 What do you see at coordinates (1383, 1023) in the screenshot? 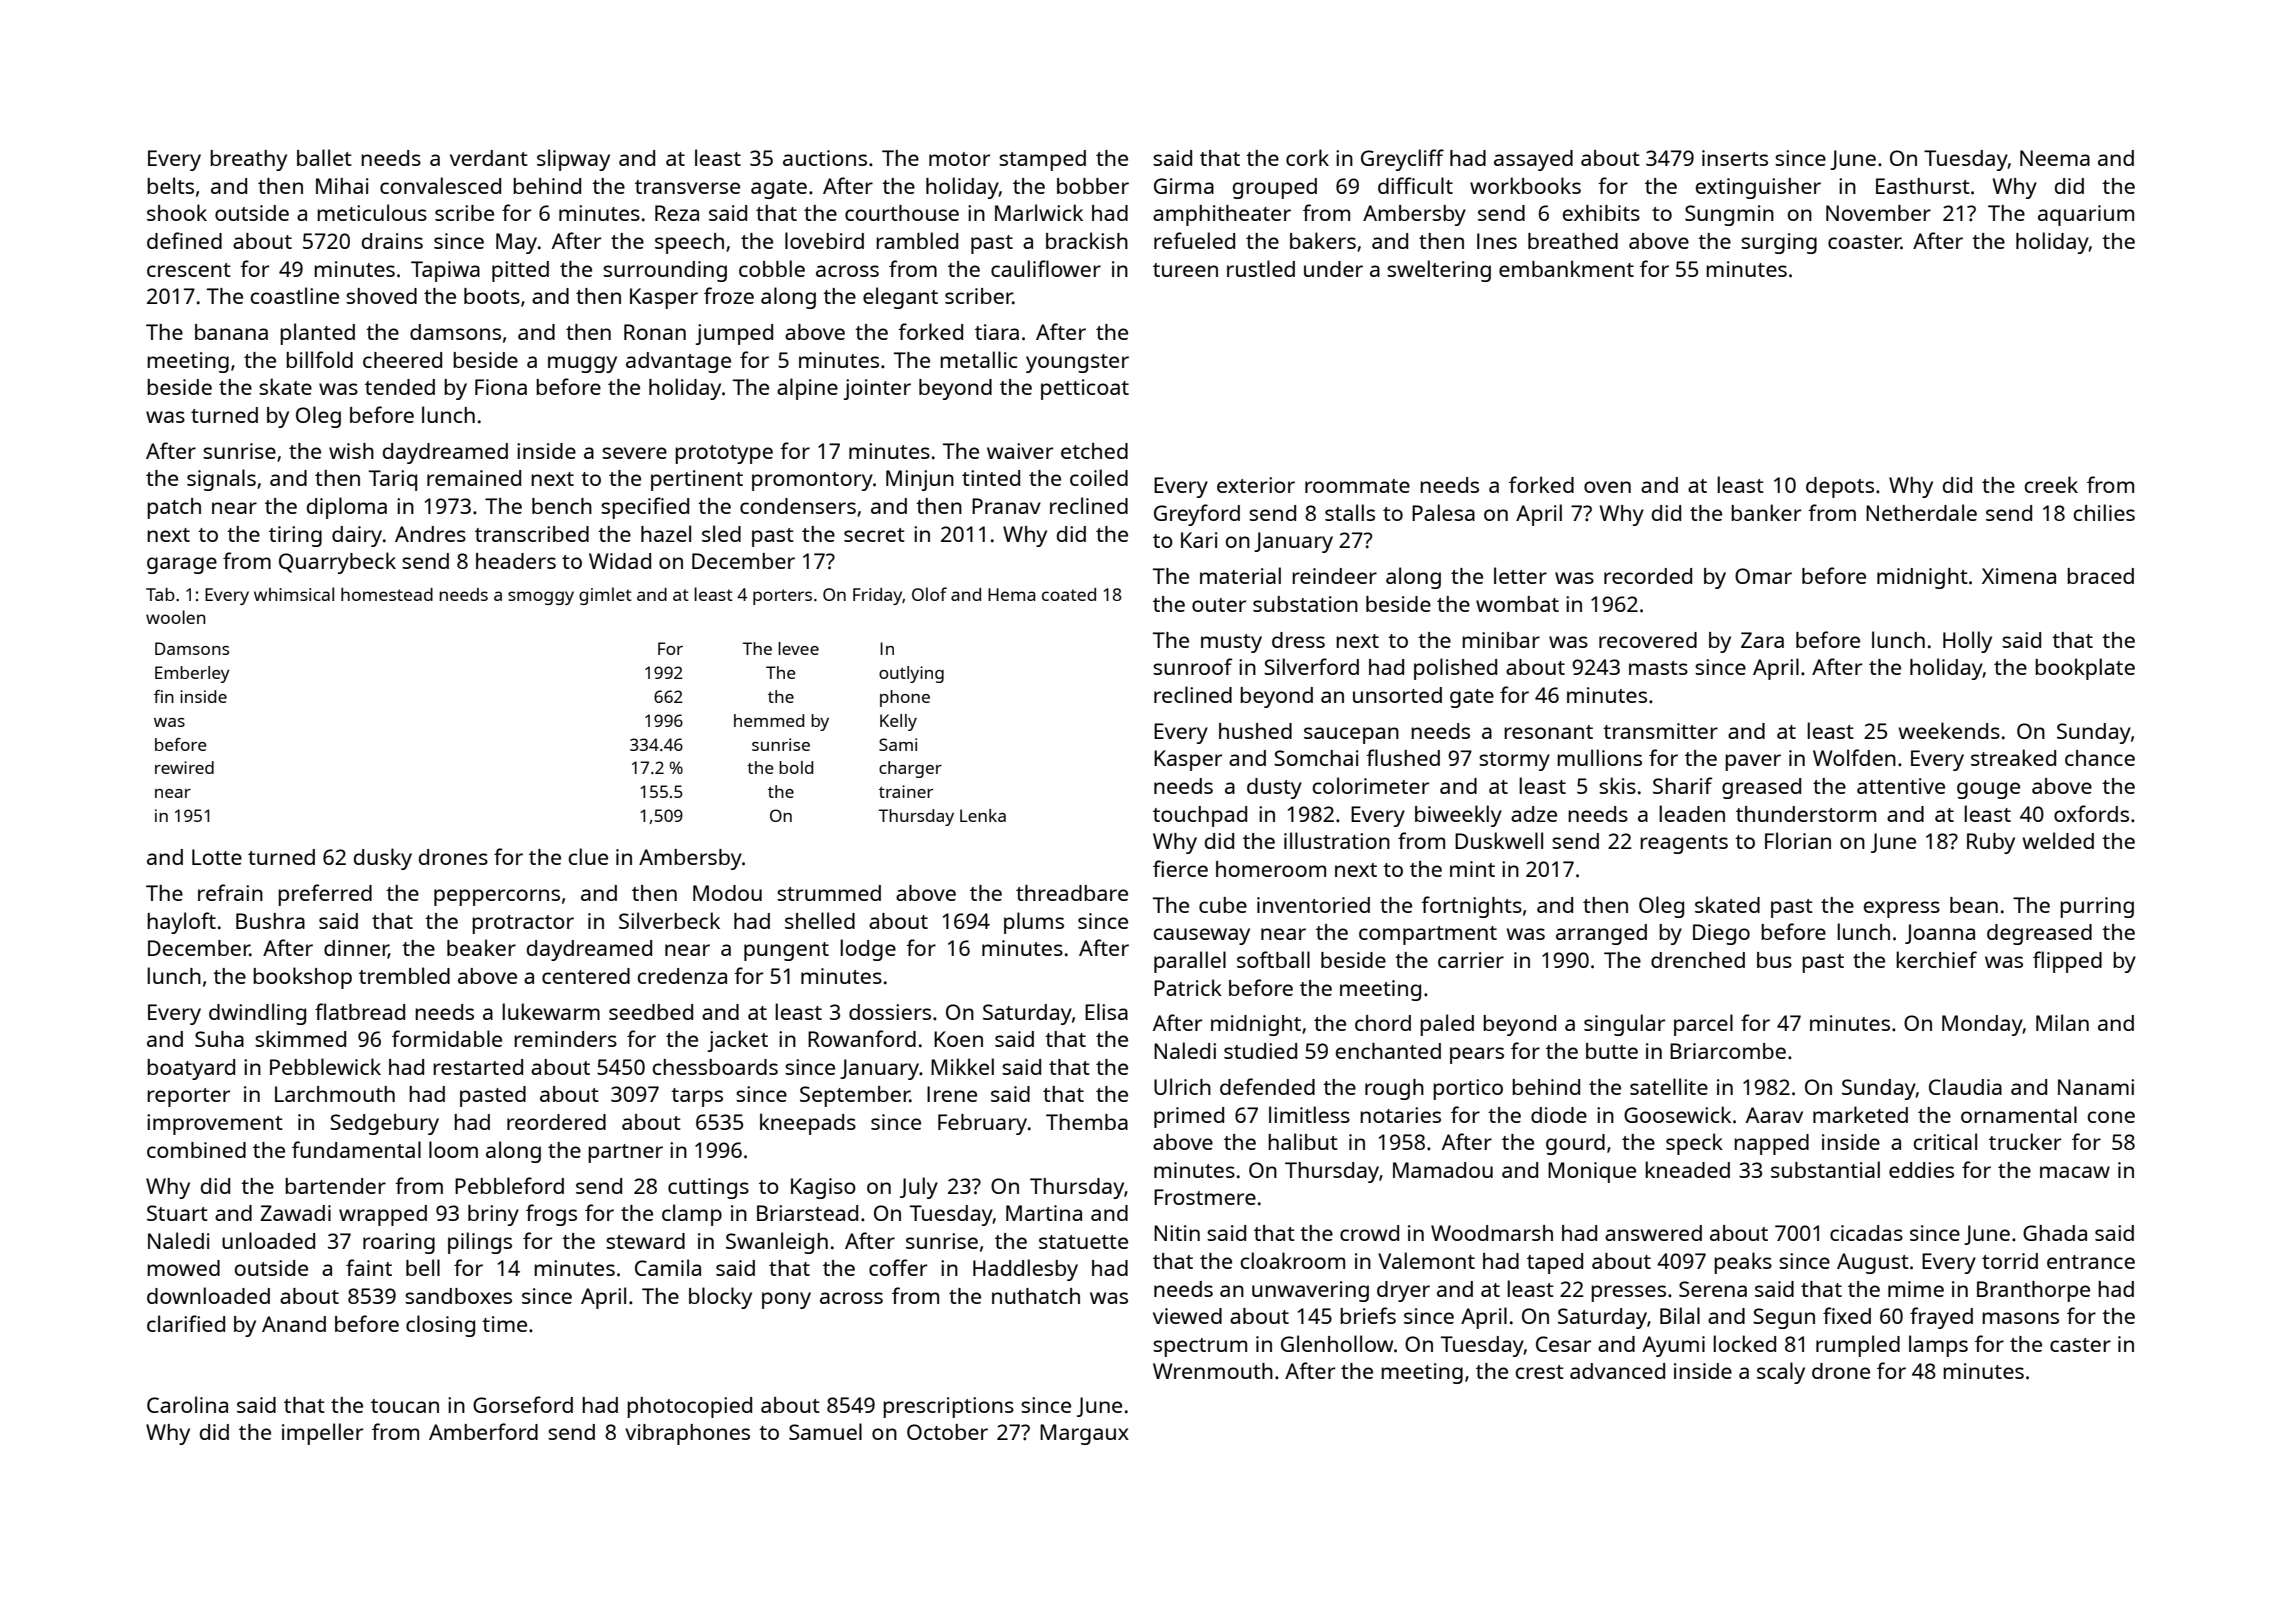
I see `chord` at bounding box center [1383, 1023].
